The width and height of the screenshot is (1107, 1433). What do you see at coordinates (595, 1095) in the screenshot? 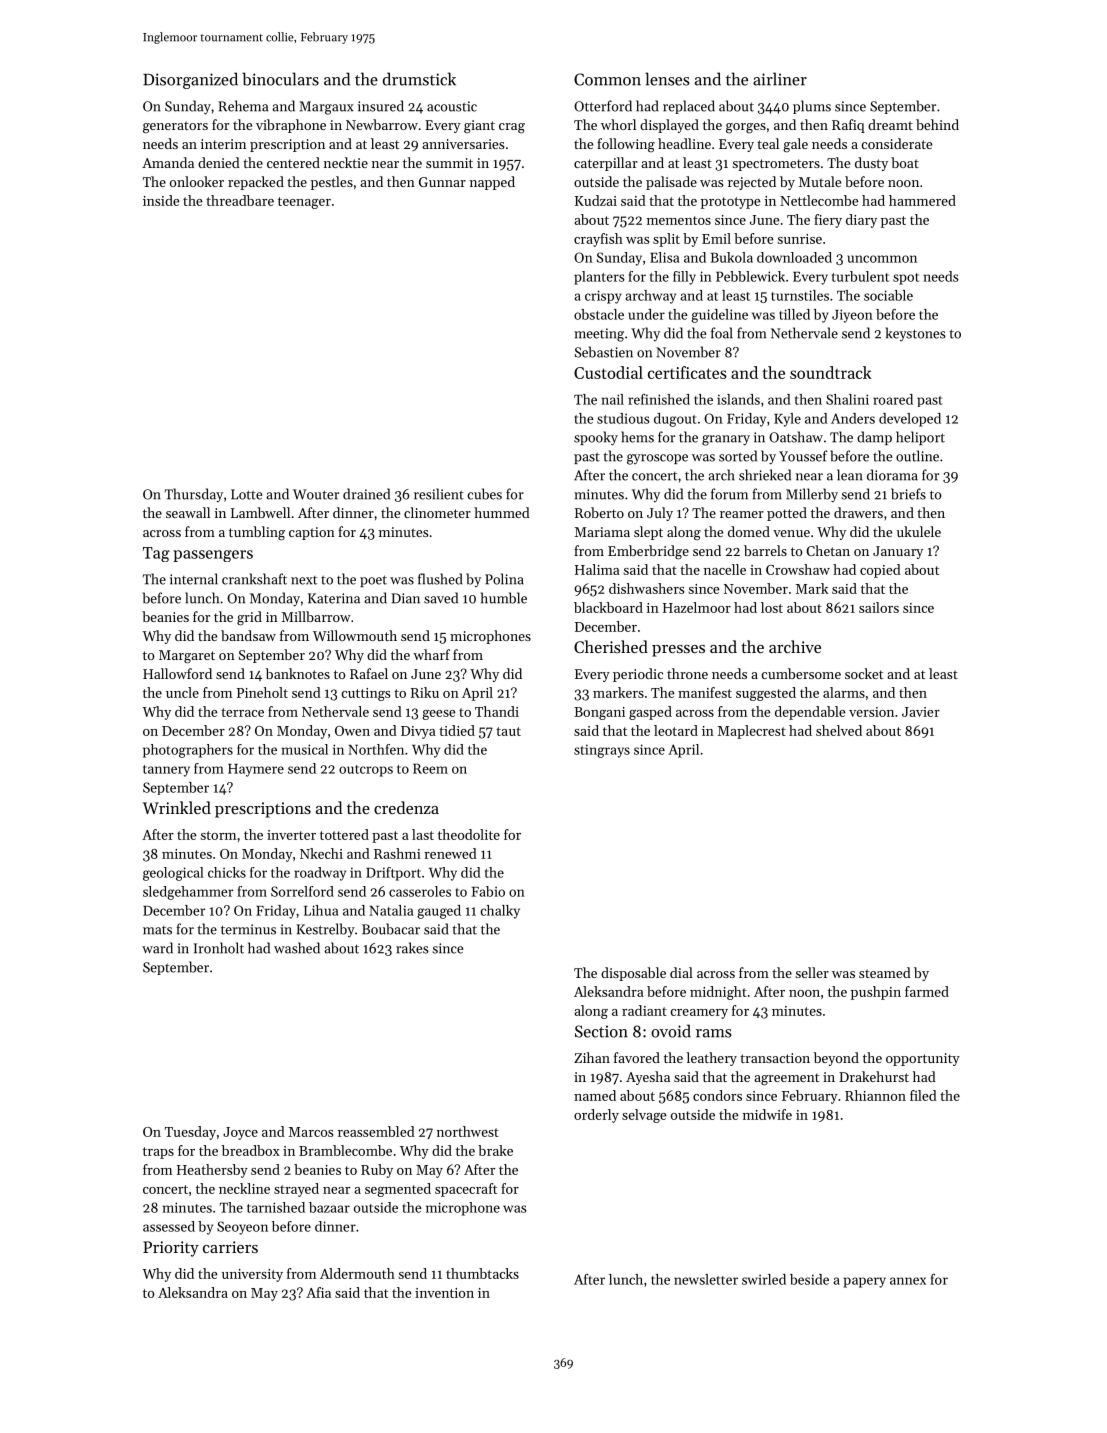
I see `named` at bounding box center [595, 1095].
